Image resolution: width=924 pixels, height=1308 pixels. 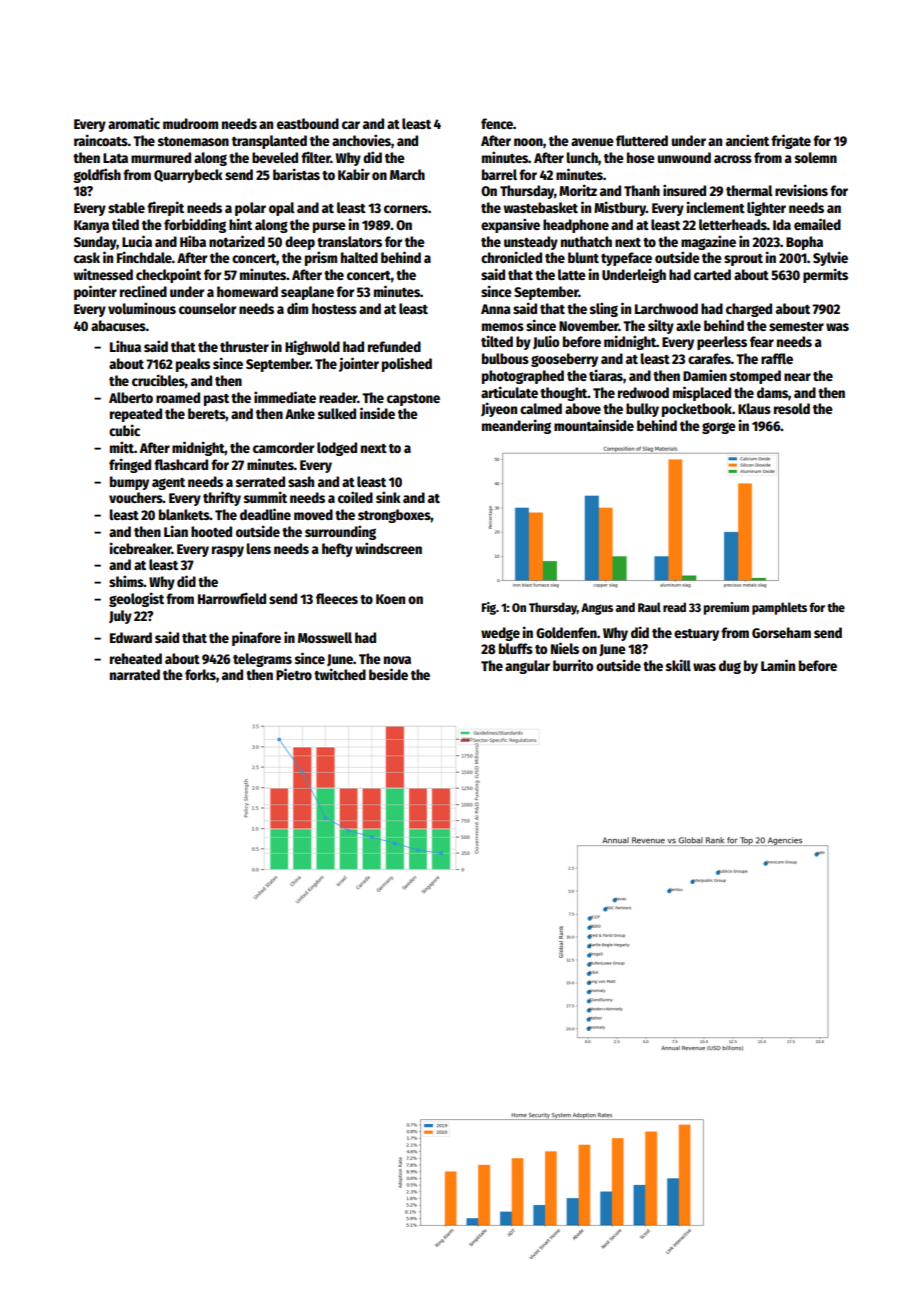 I want to click on sprout, so click(x=743, y=260).
